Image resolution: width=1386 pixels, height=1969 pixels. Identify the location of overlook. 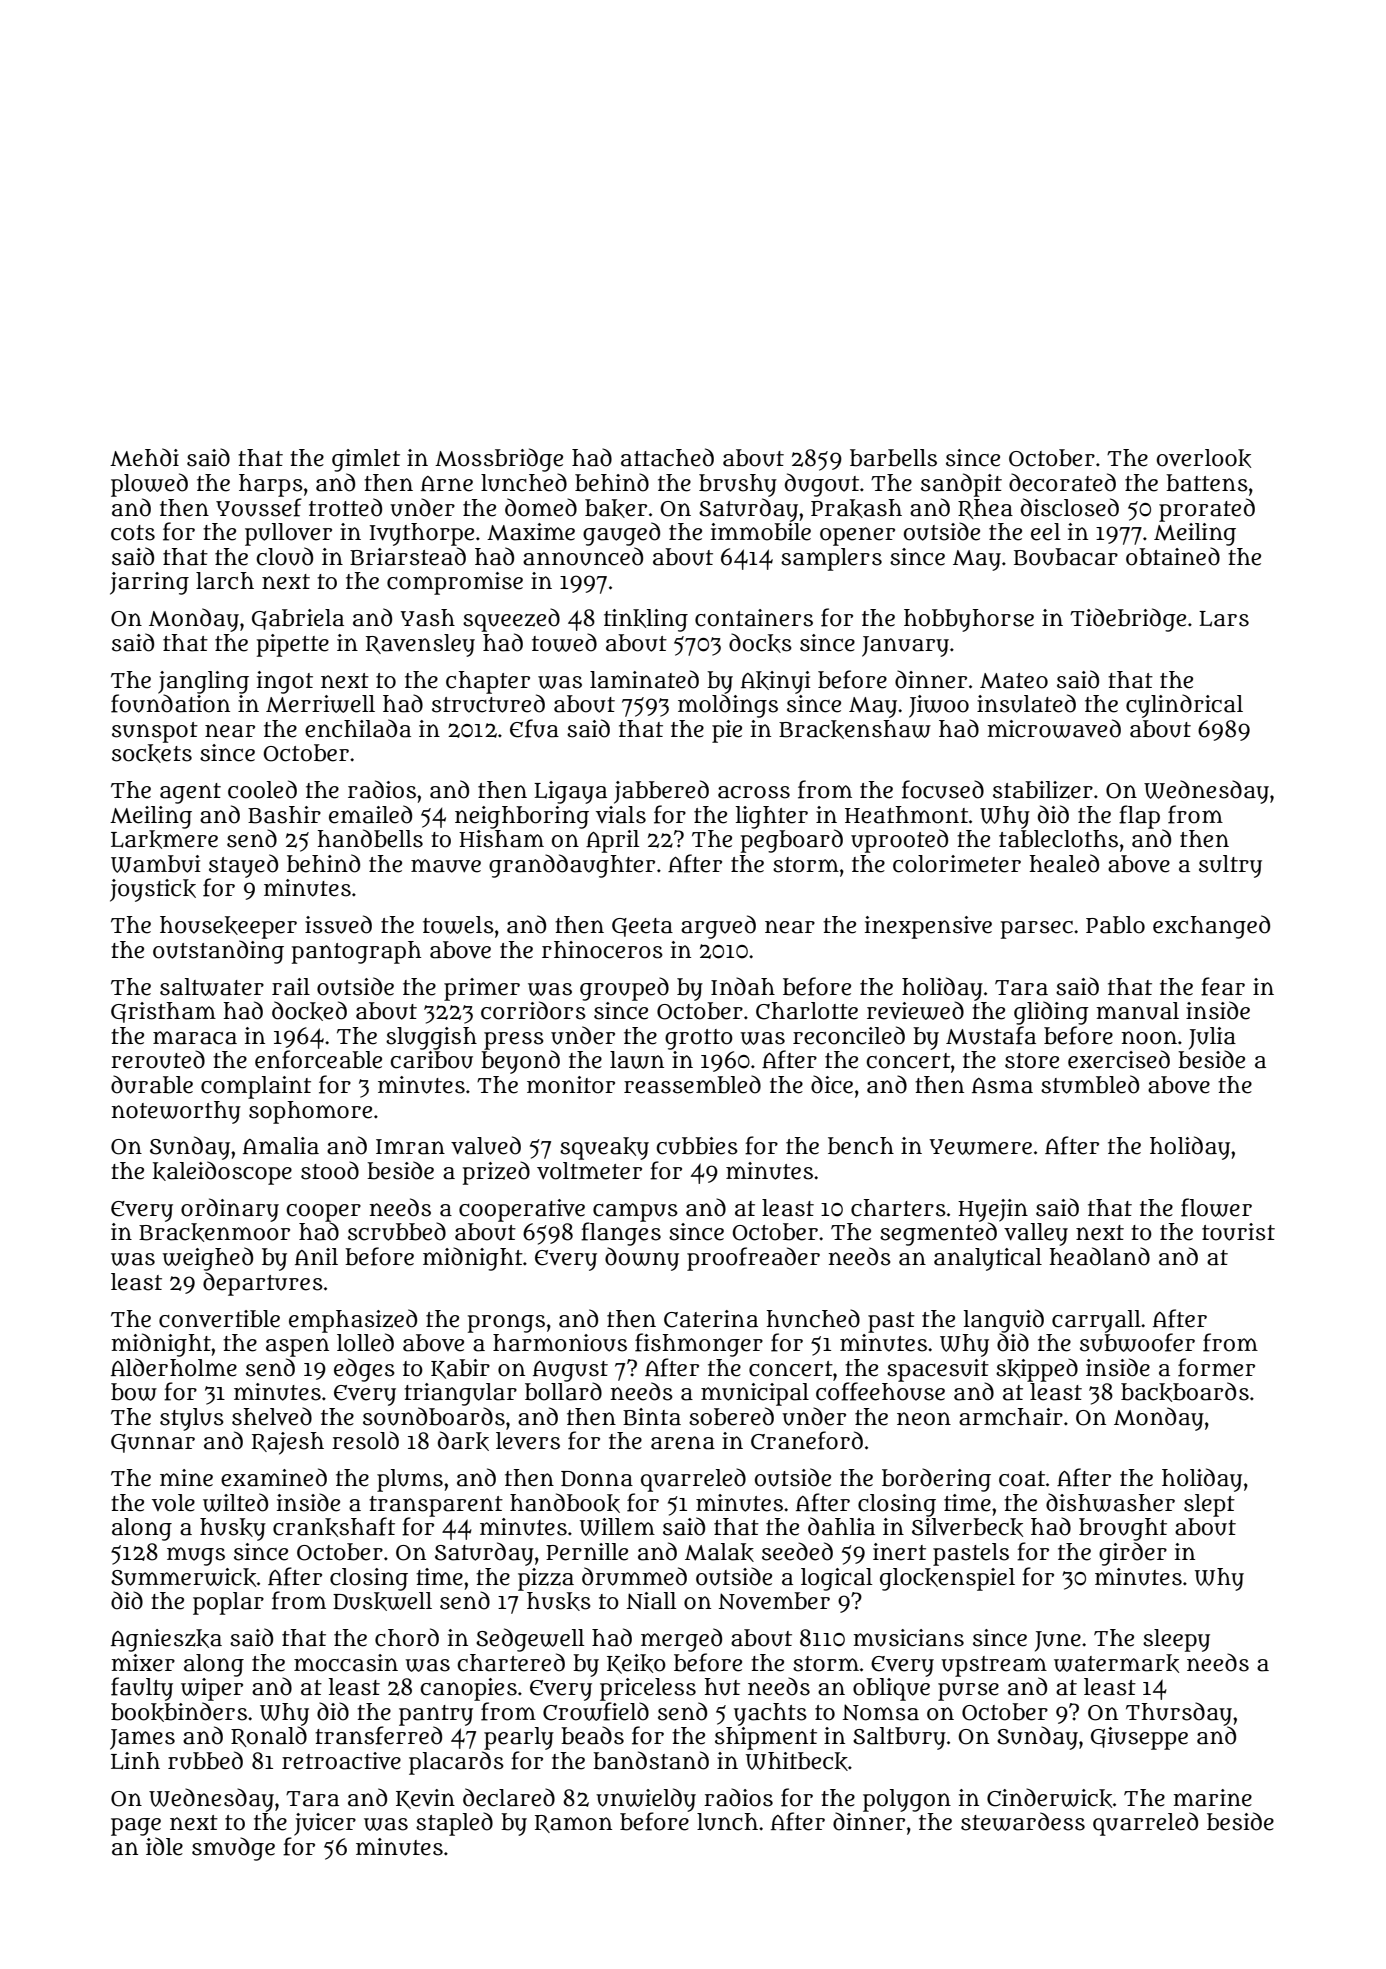
(1204, 458).
